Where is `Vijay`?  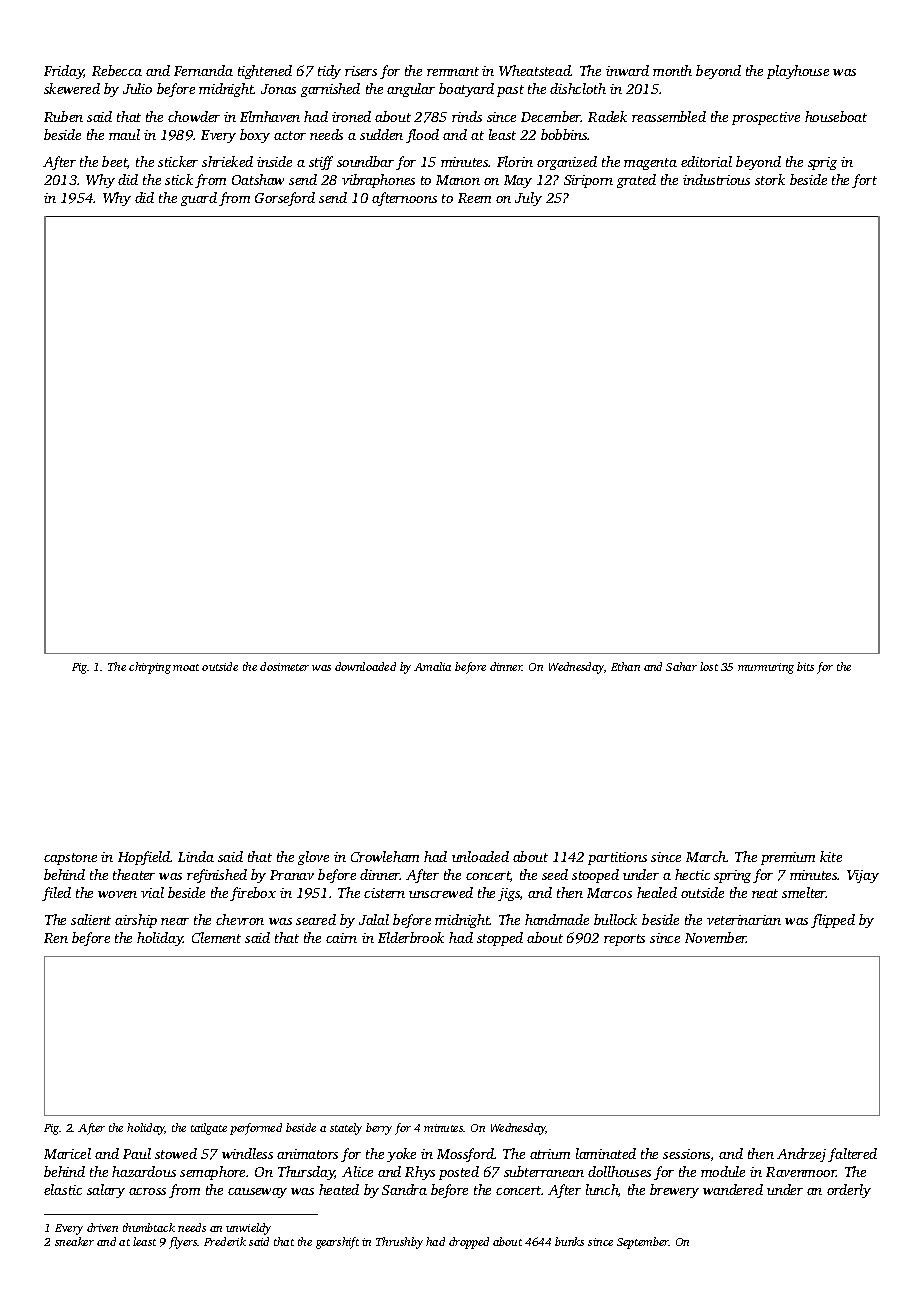 Vijay is located at coordinates (863, 876).
